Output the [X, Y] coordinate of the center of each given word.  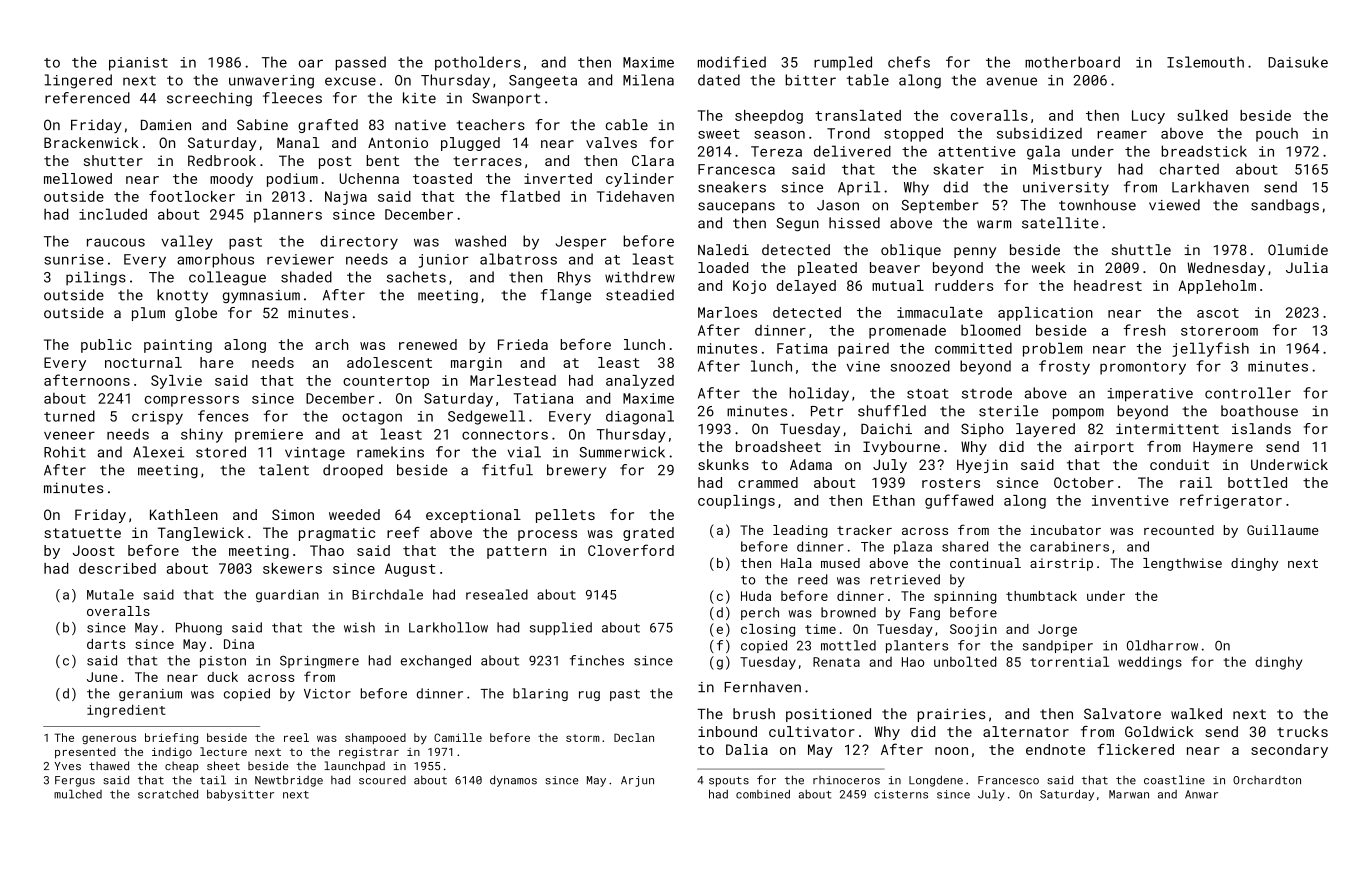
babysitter [240, 795]
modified [732, 62]
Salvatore [1122, 714]
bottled [1257, 482]
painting [178, 346]
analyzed [640, 382]
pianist [138, 64]
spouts [729, 781]
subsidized [1039, 133]
